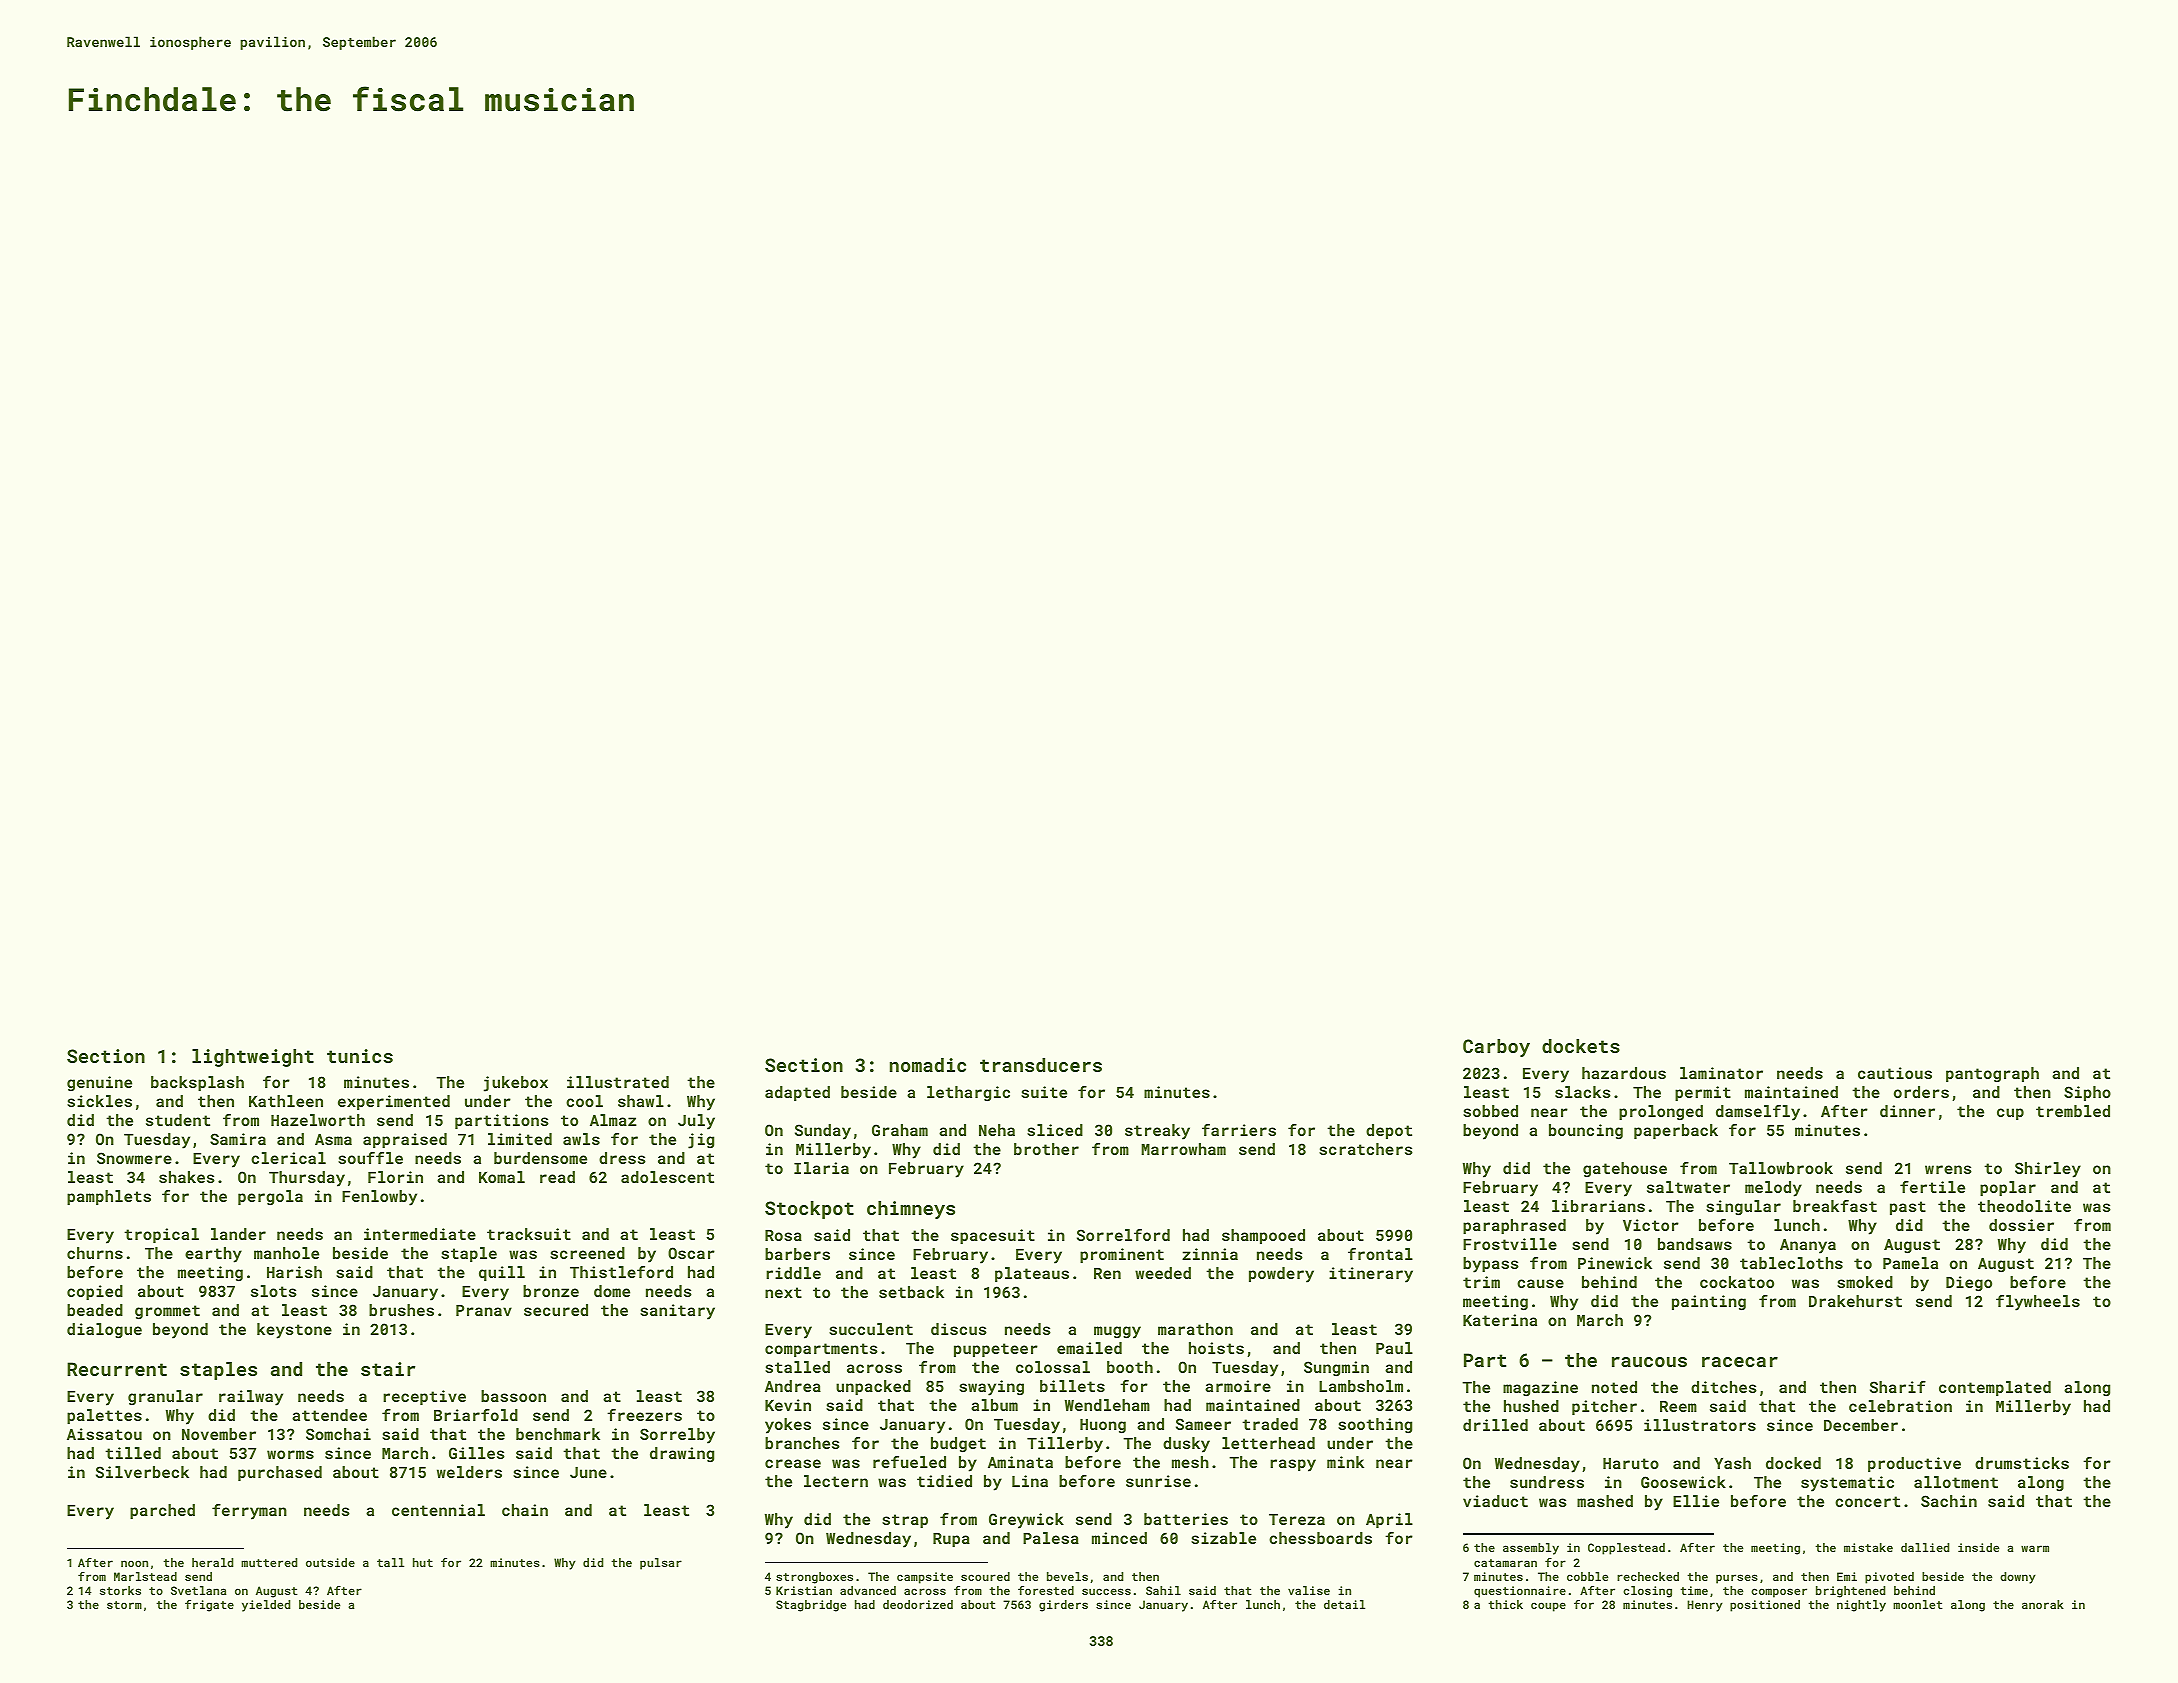  What do you see at coordinates (959, 1329) in the screenshot?
I see `discus` at bounding box center [959, 1329].
